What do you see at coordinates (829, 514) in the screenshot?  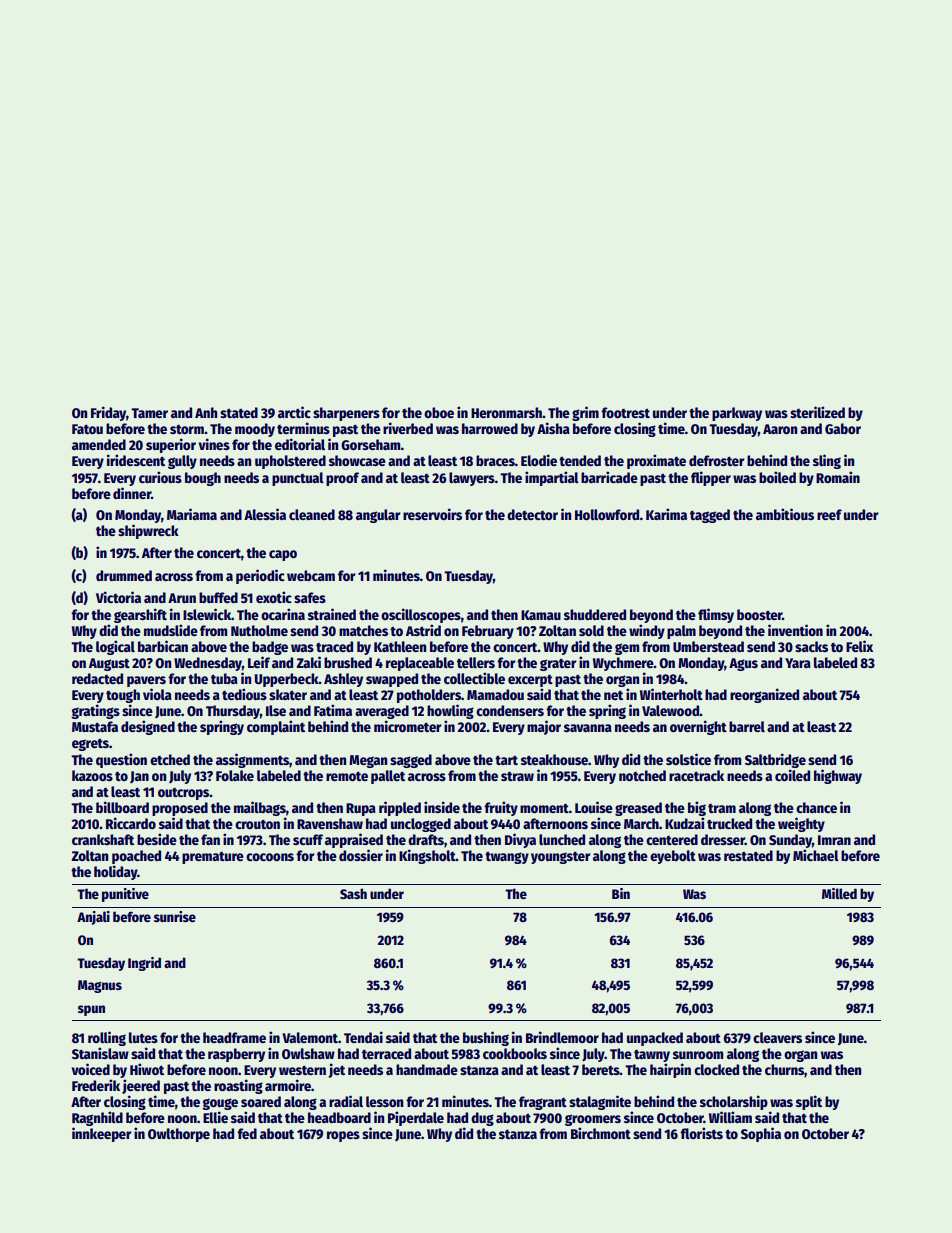 I see `reef` at bounding box center [829, 514].
